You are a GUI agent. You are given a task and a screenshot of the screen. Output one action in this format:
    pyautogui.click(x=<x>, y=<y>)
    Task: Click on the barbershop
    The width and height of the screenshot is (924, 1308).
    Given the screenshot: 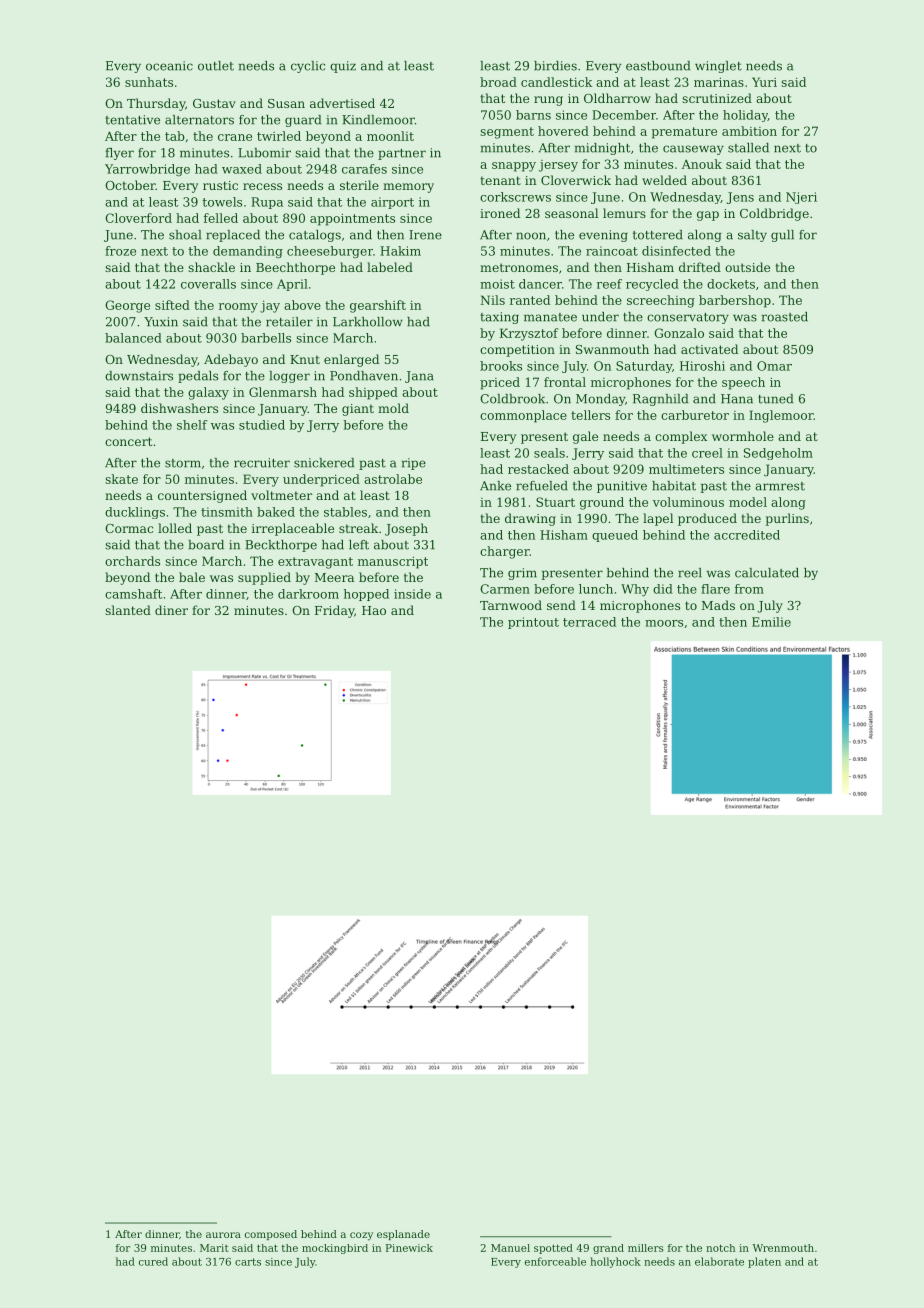 What is the action you would take?
    pyautogui.click(x=735, y=301)
